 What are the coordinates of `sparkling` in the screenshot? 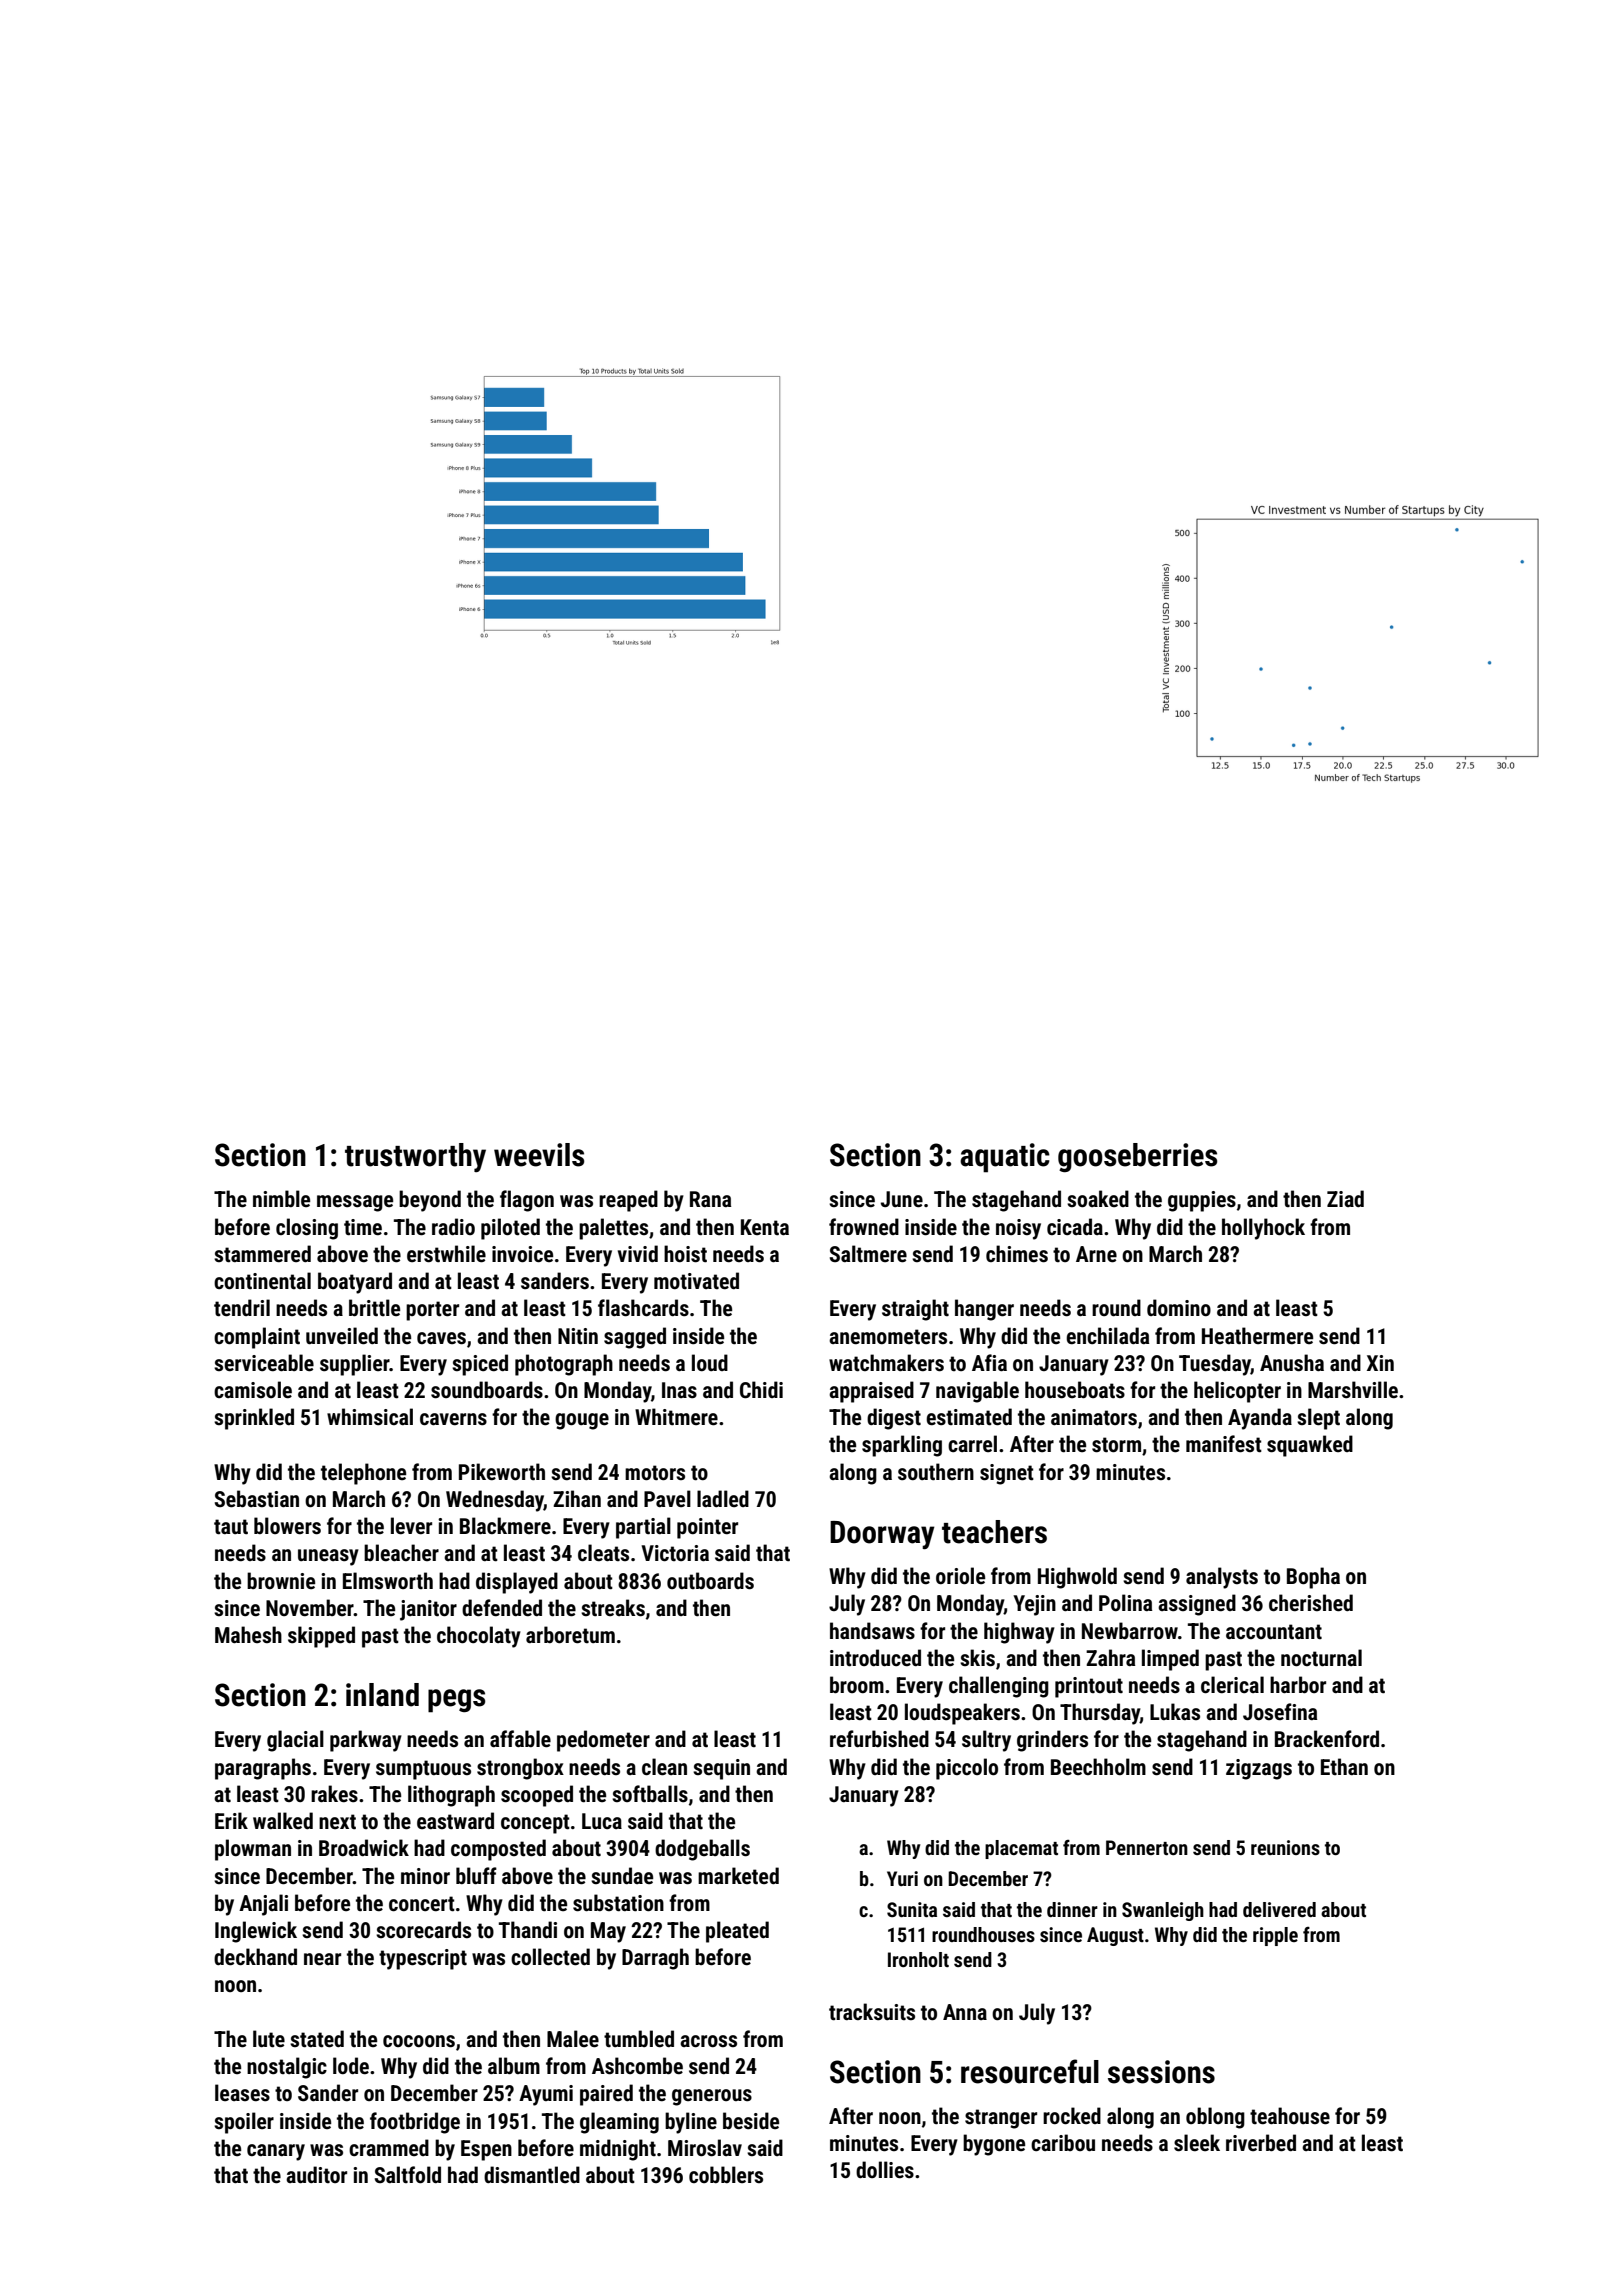 It's located at (902, 1446).
